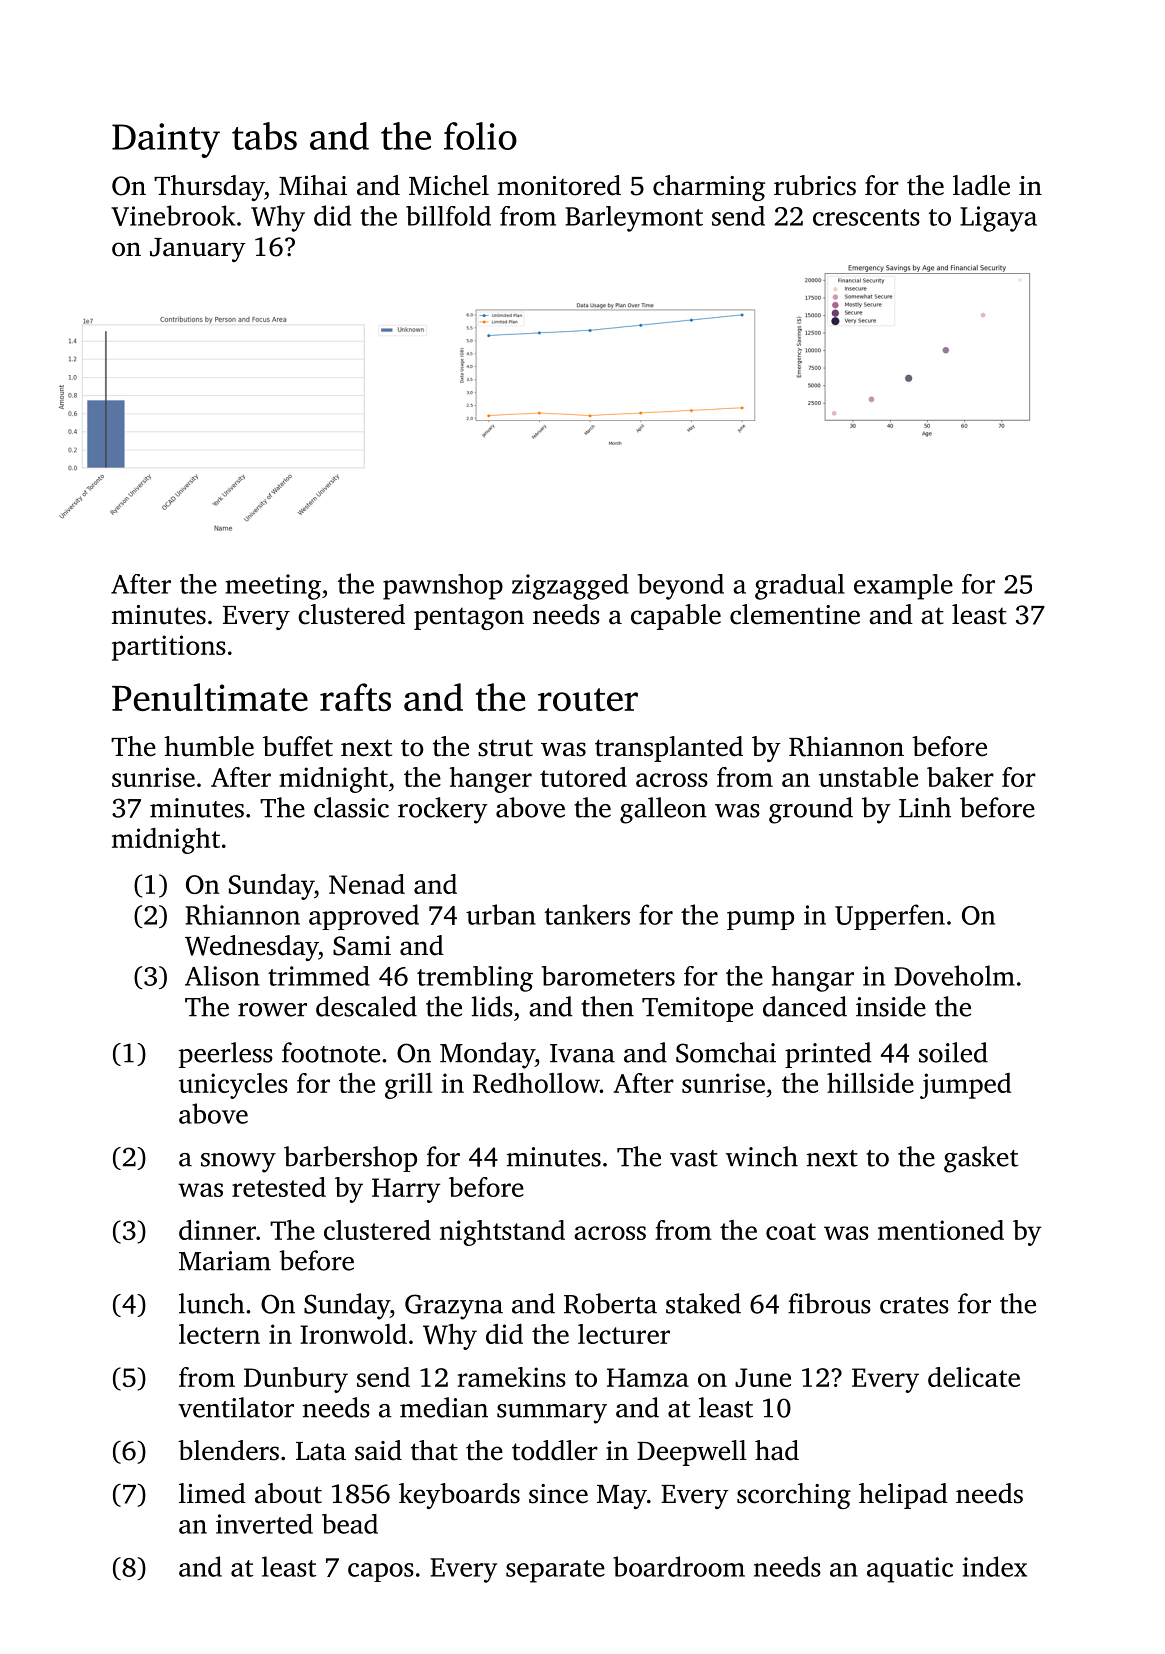 This screenshot has height=1654, width=1165. I want to click on meeting, so click(273, 587).
